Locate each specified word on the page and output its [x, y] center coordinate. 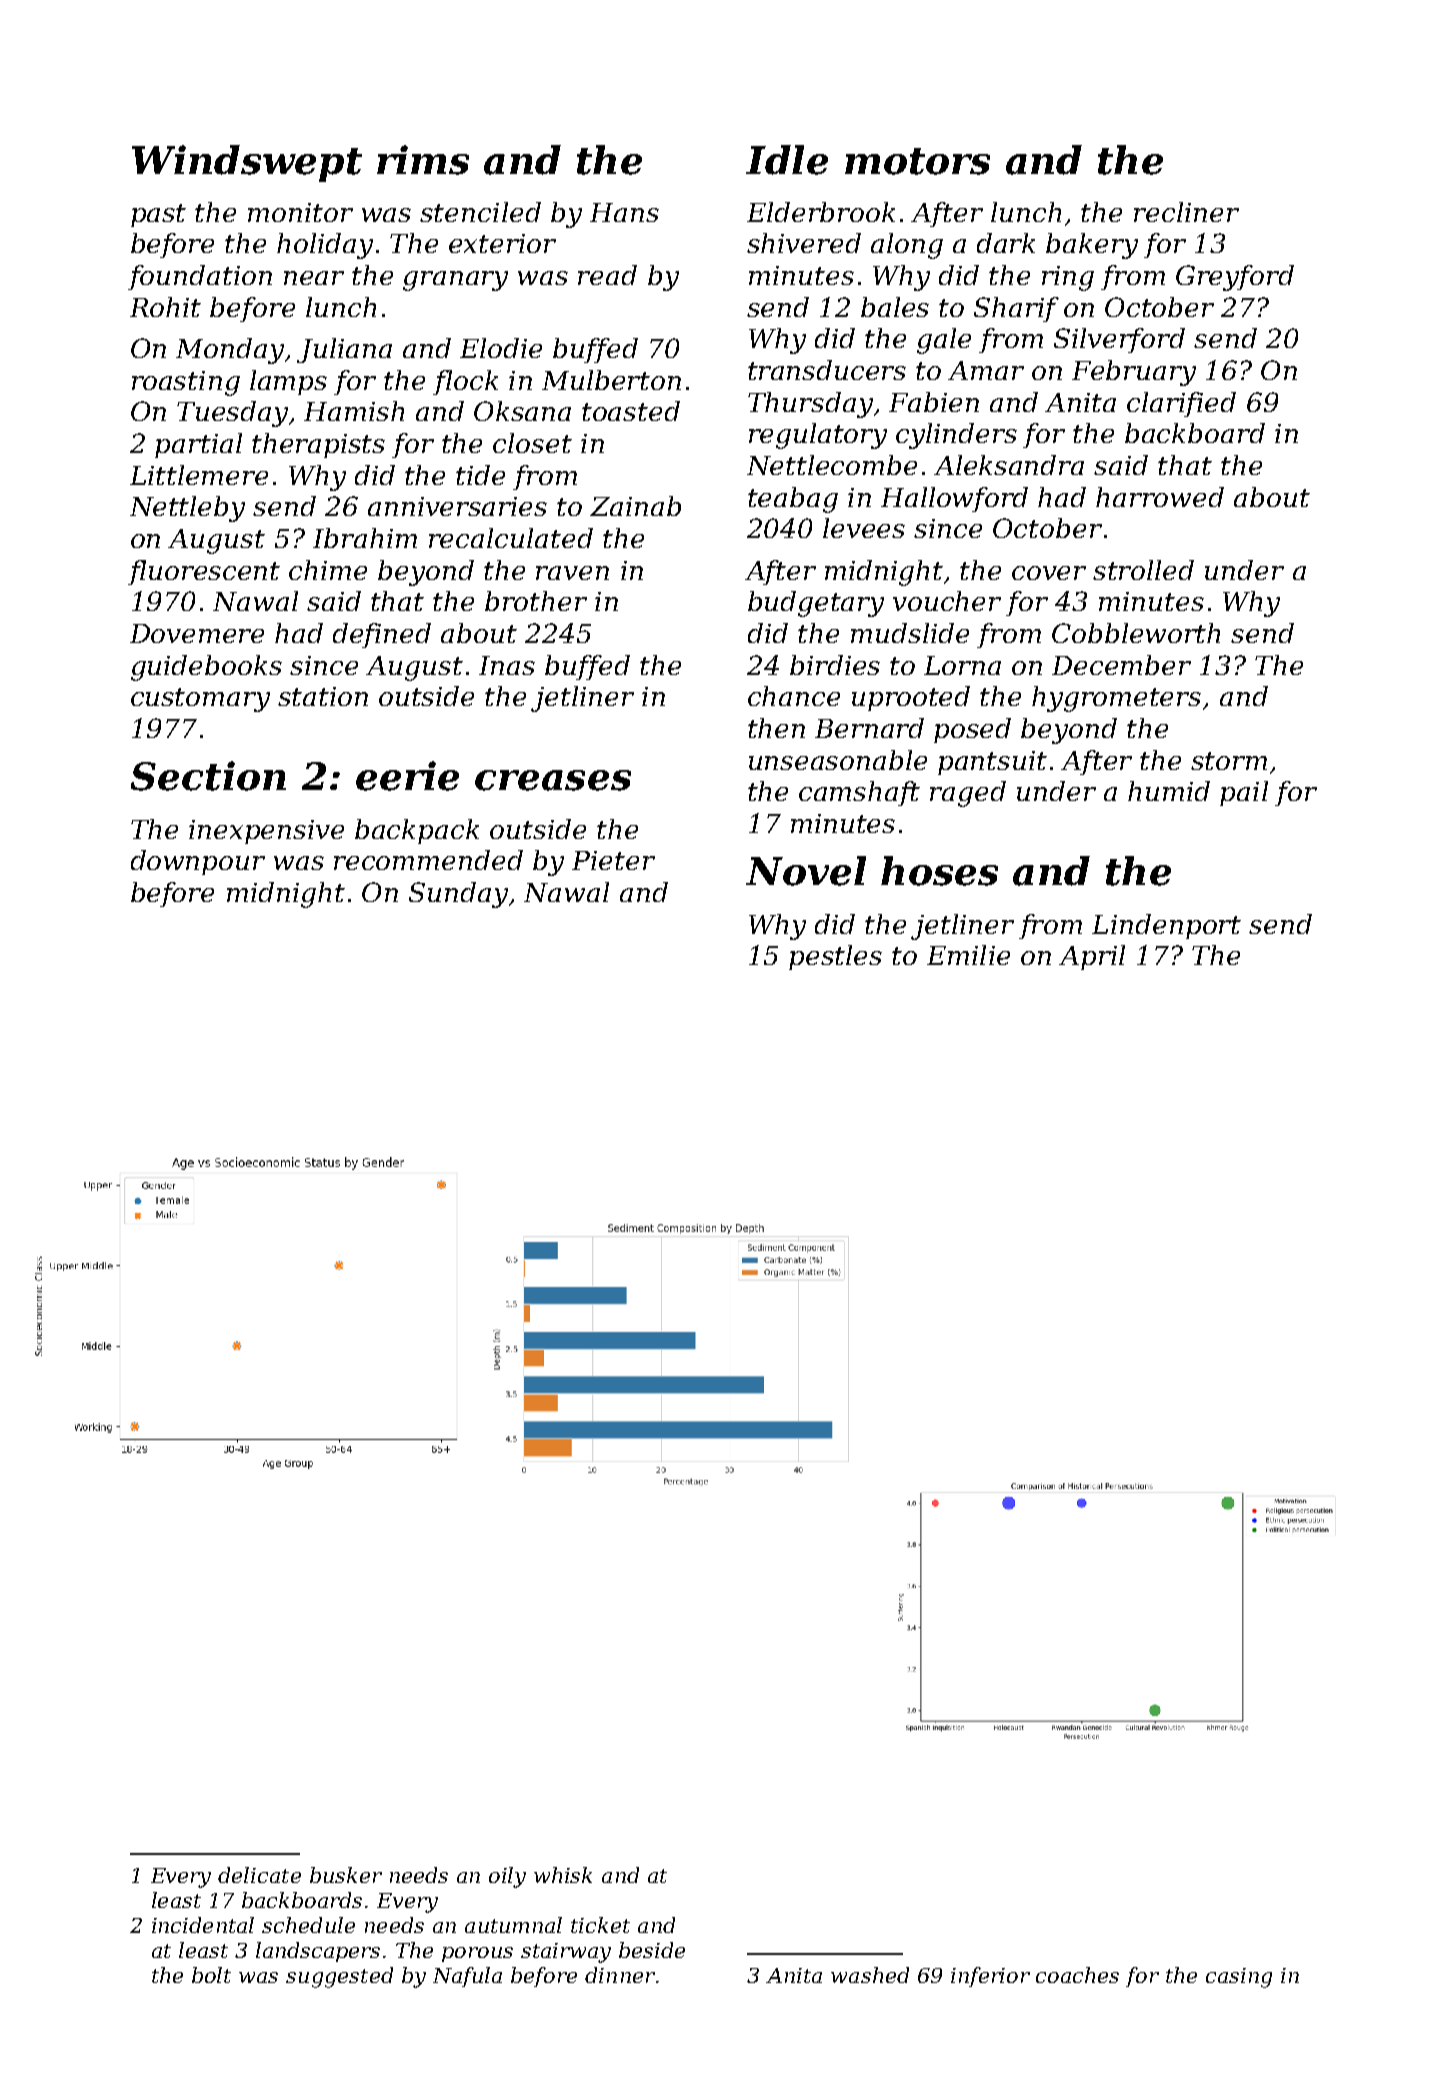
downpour [198, 862]
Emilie [968, 955]
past [158, 215]
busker [346, 1875]
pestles [835, 957]
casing [1239, 1978]
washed [870, 1975]
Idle [787, 160]
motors [917, 161]
